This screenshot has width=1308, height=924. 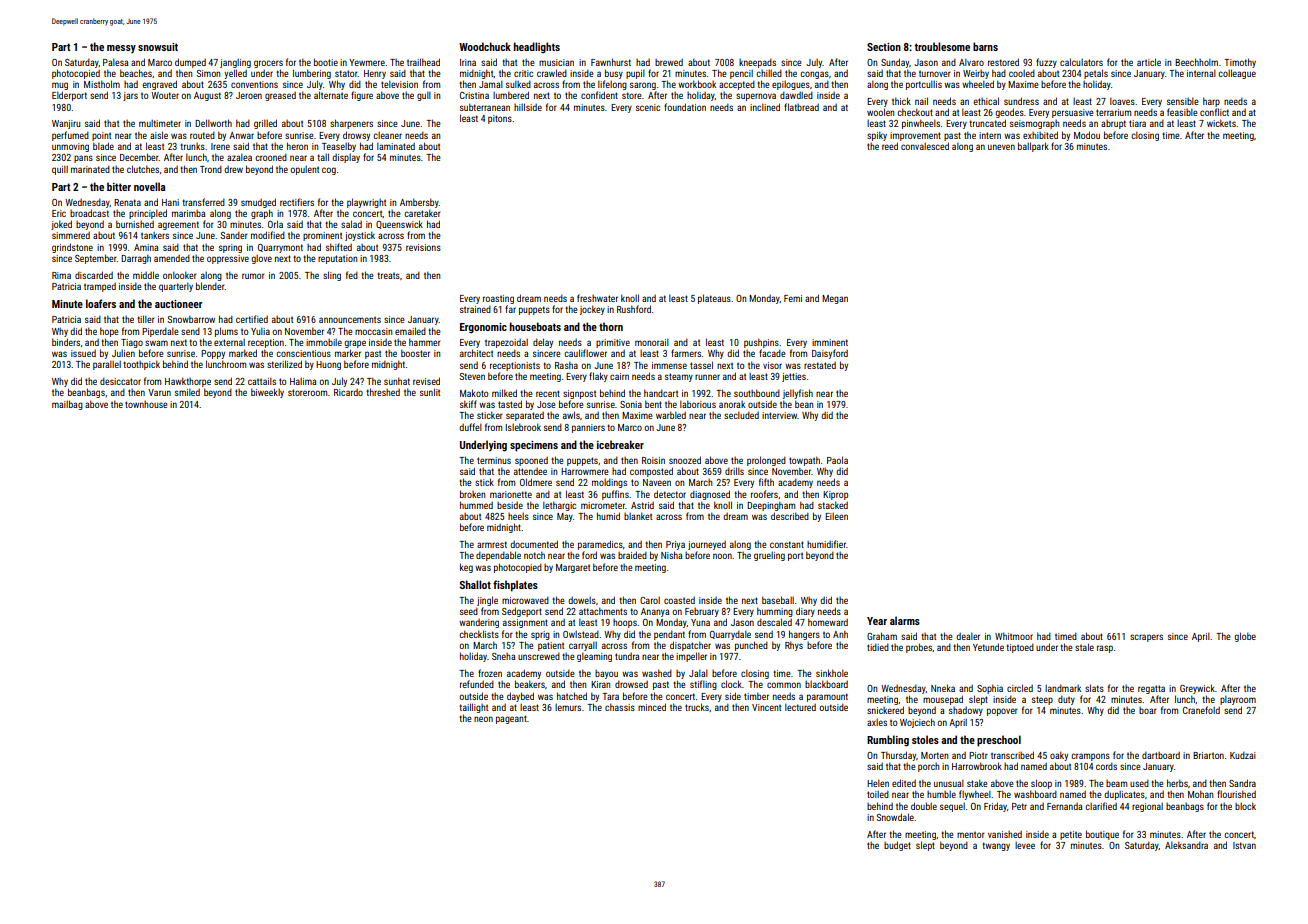 What do you see at coordinates (121, 49) in the screenshot?
I see `messy` at bounding box center [121, 49].
